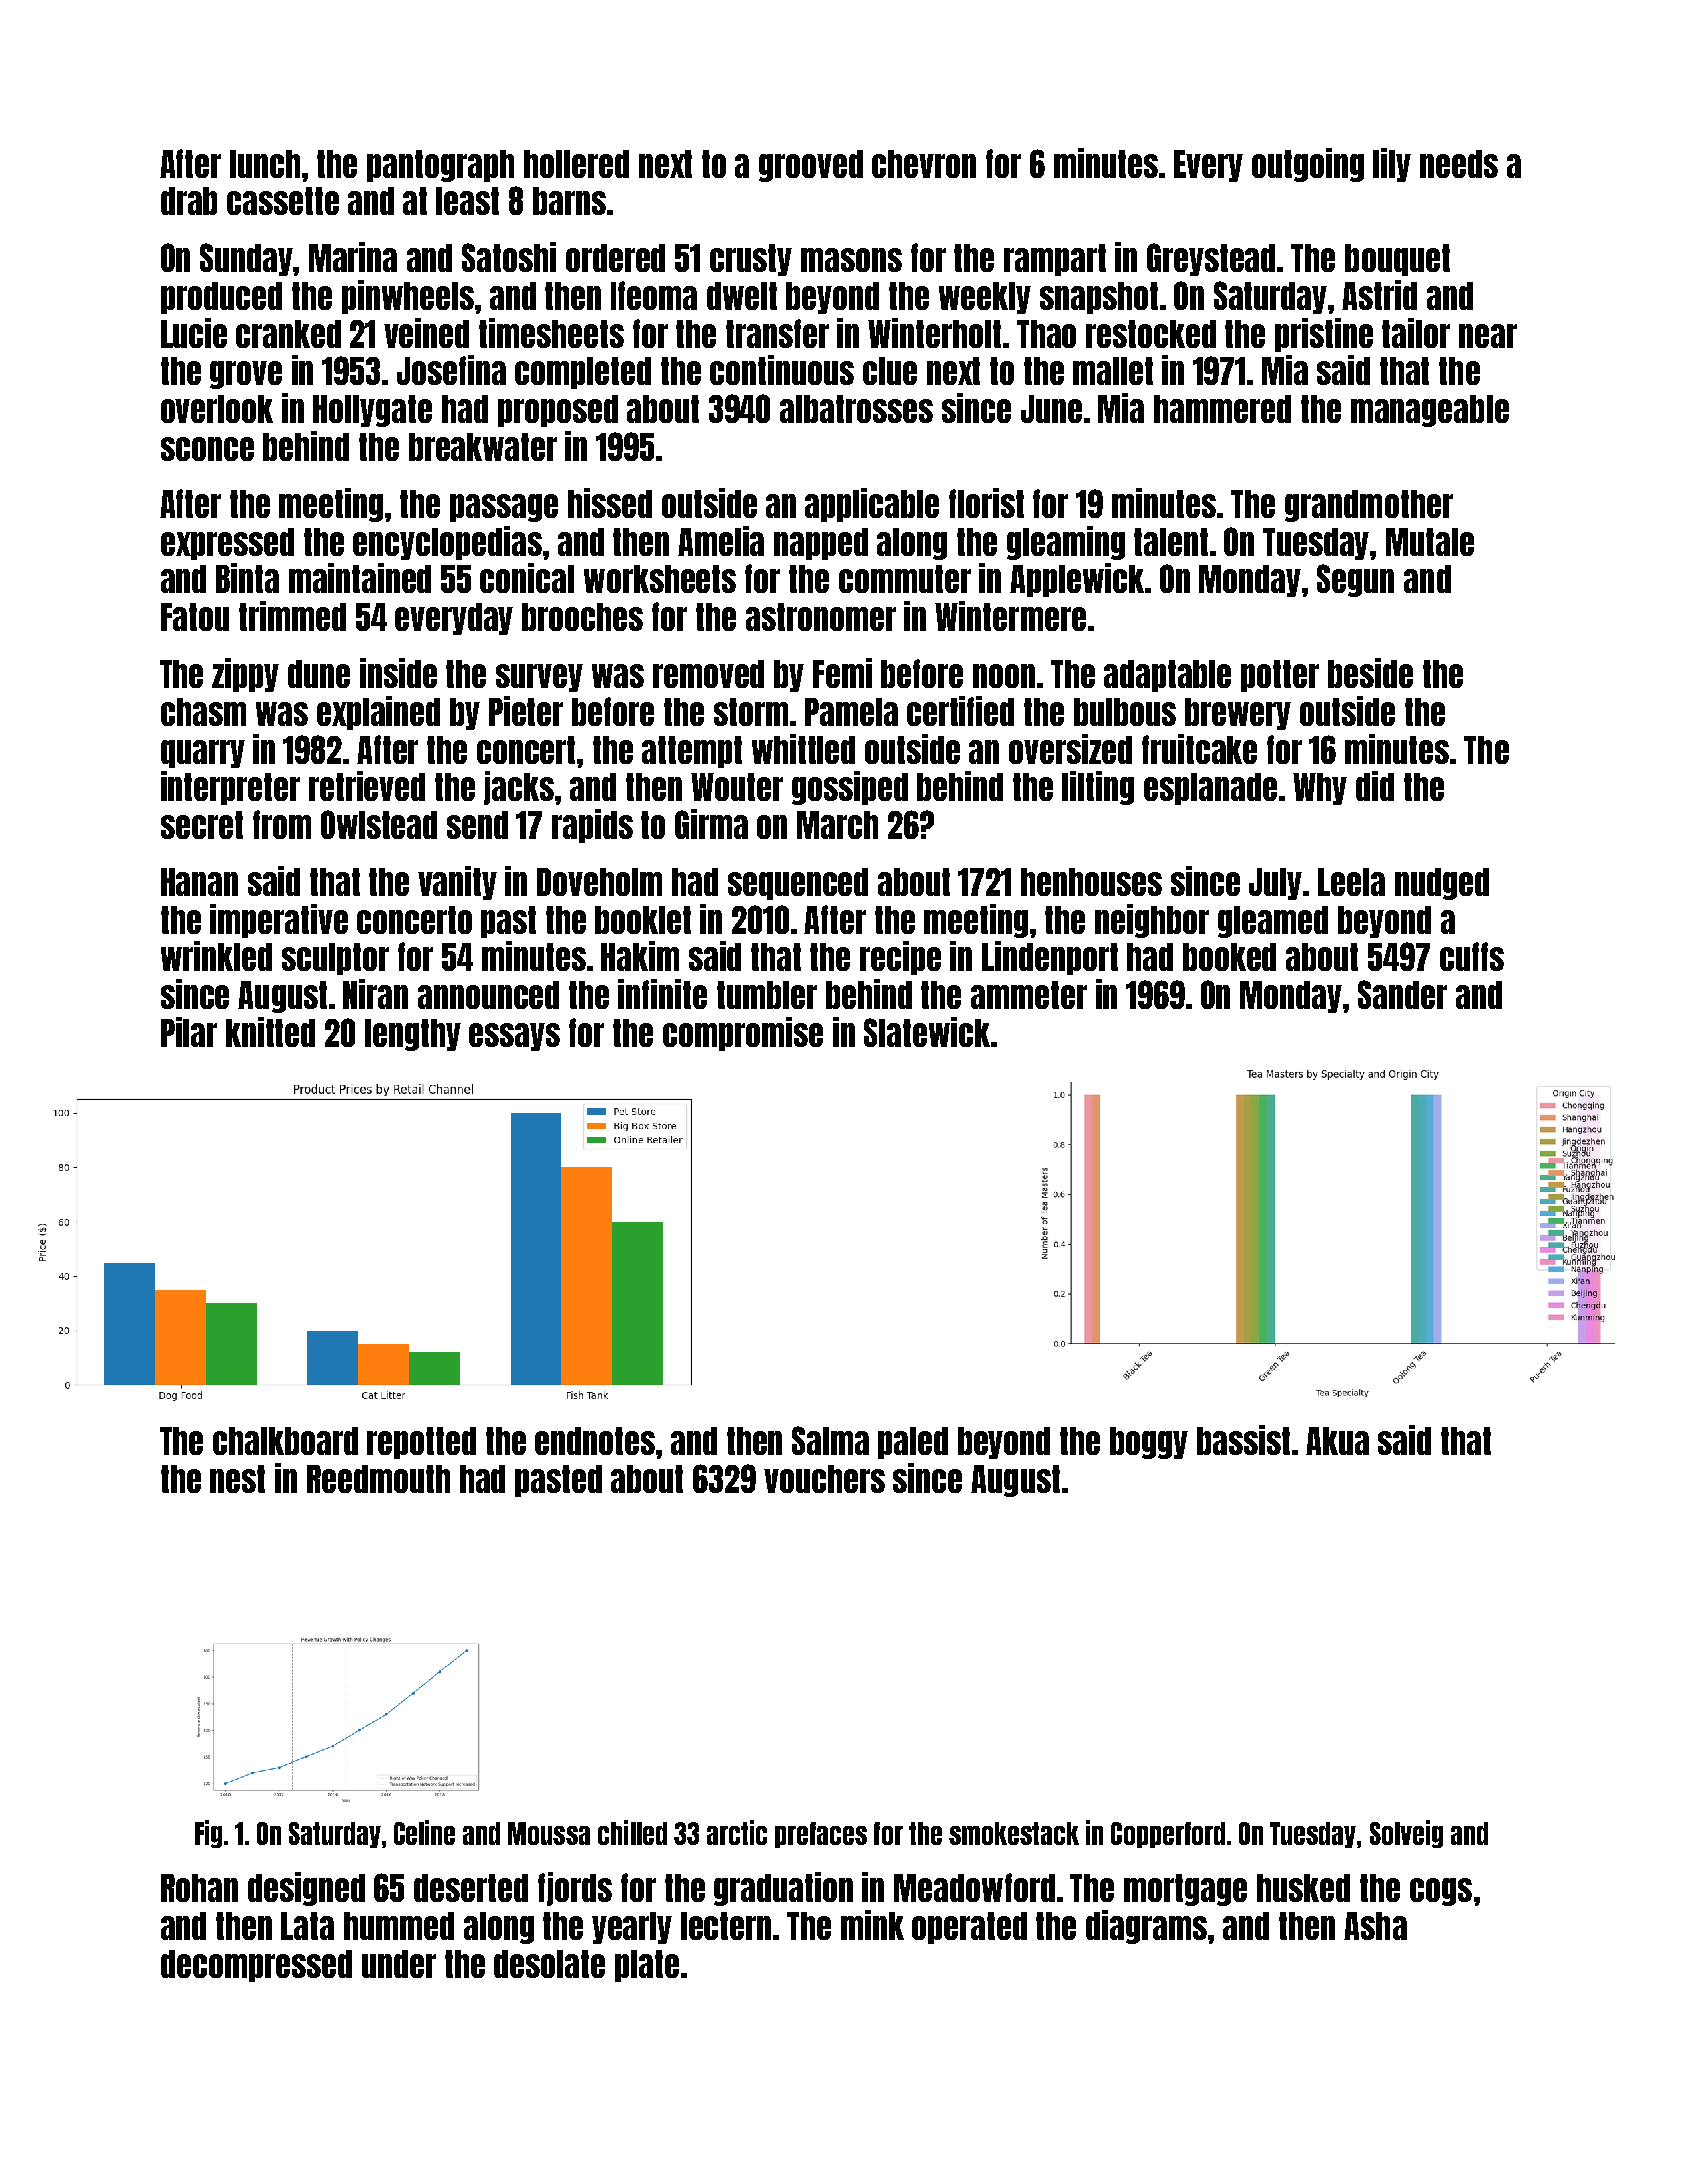  What do you see at coordinates (924, 164) in the document?
I see `chevron` at bounding box center [924, 164].
